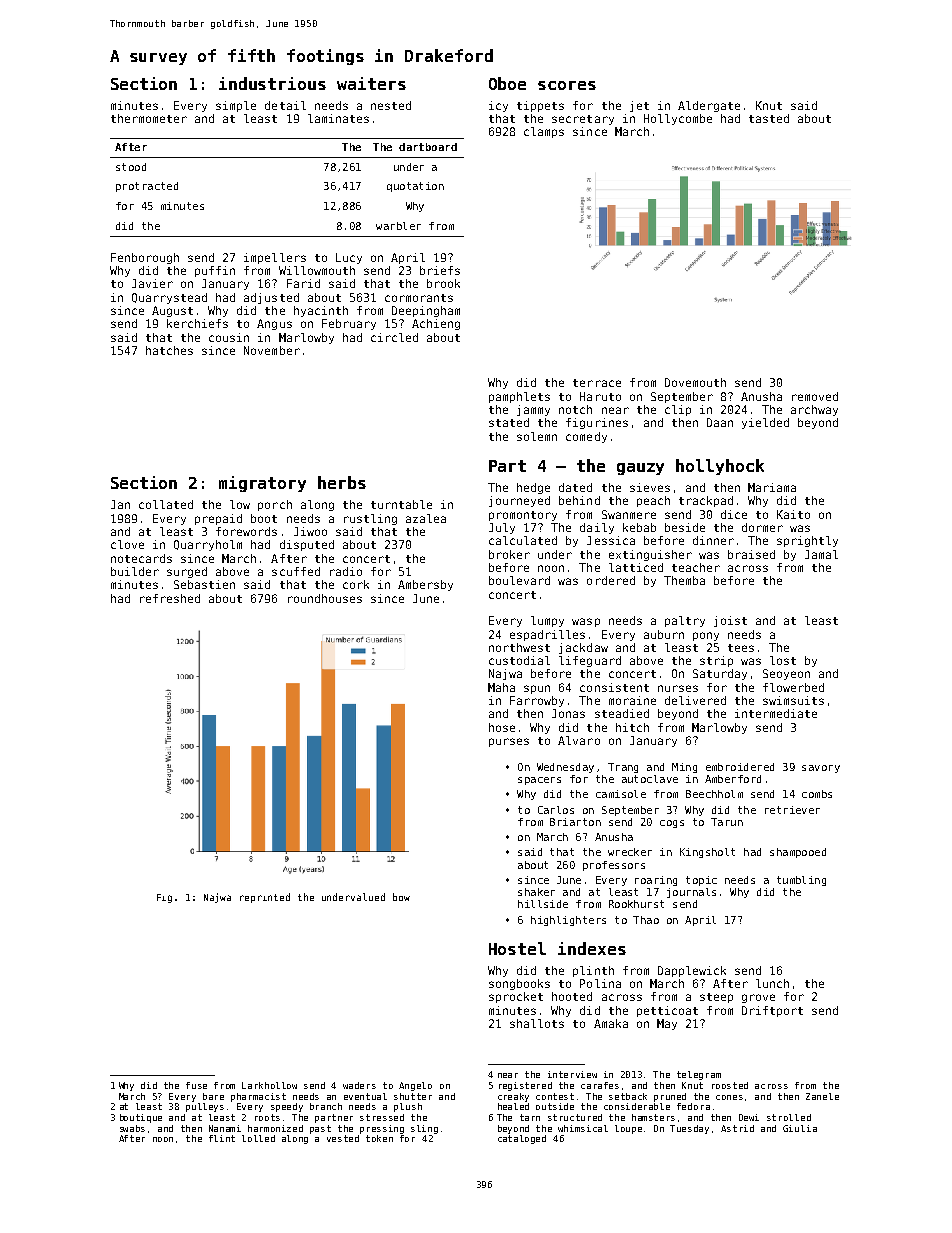 This document has height=1233, width=952. Describe the element at coordinates (145, 258) in the document. I see `Fenborough` at that location.
